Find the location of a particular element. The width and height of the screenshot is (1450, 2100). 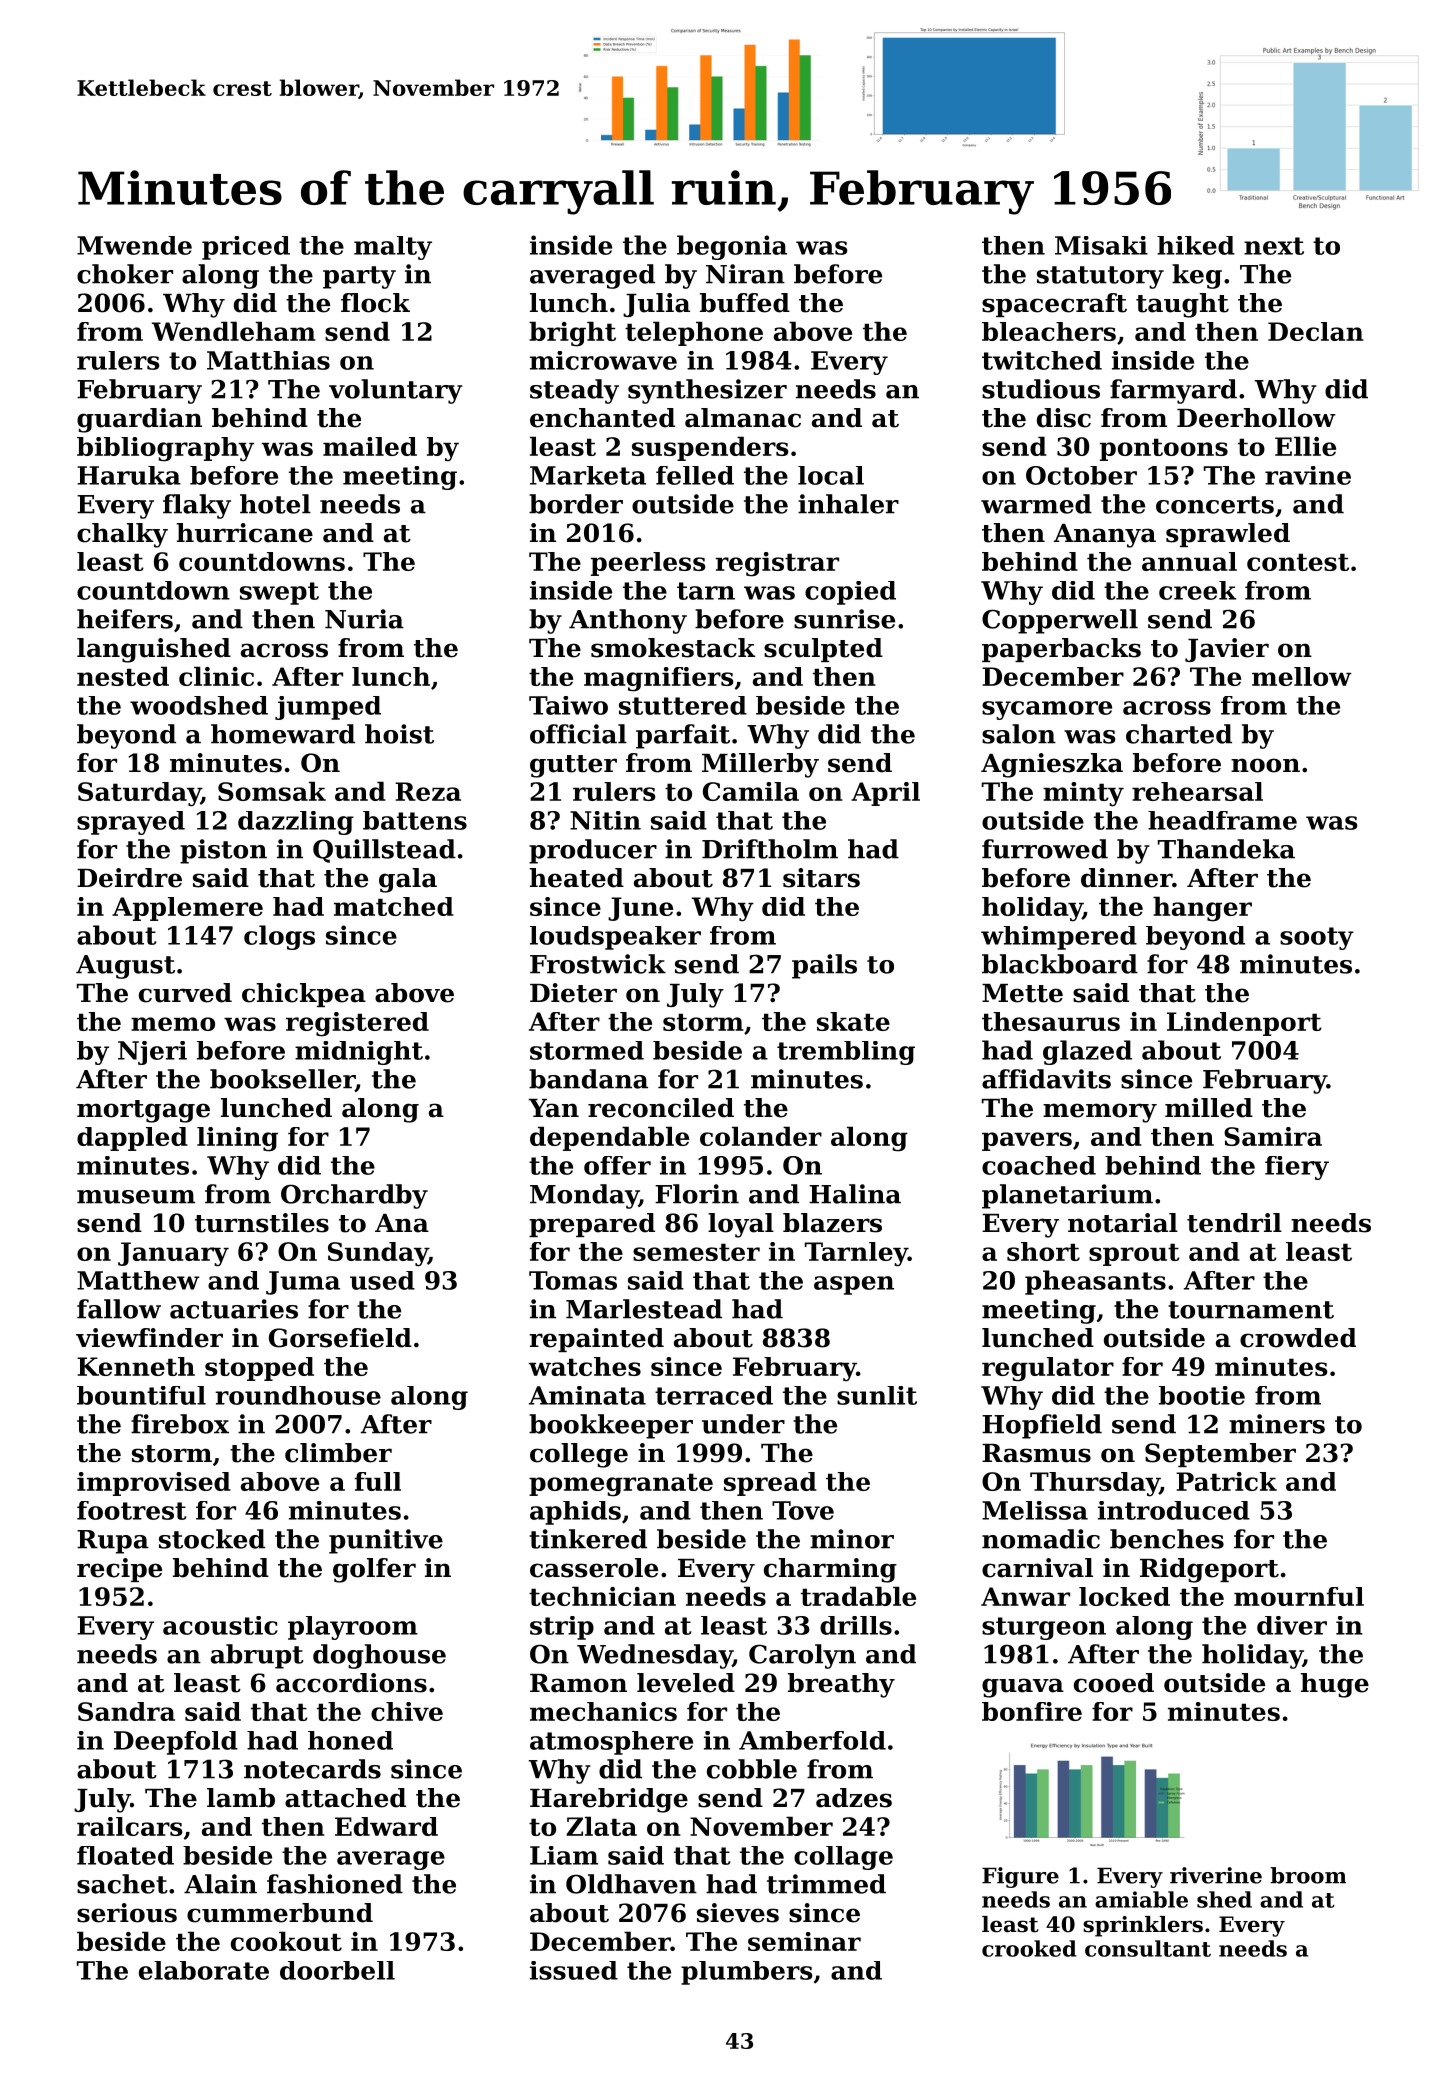

rehearsal is located at coordinates (1197, 791).
